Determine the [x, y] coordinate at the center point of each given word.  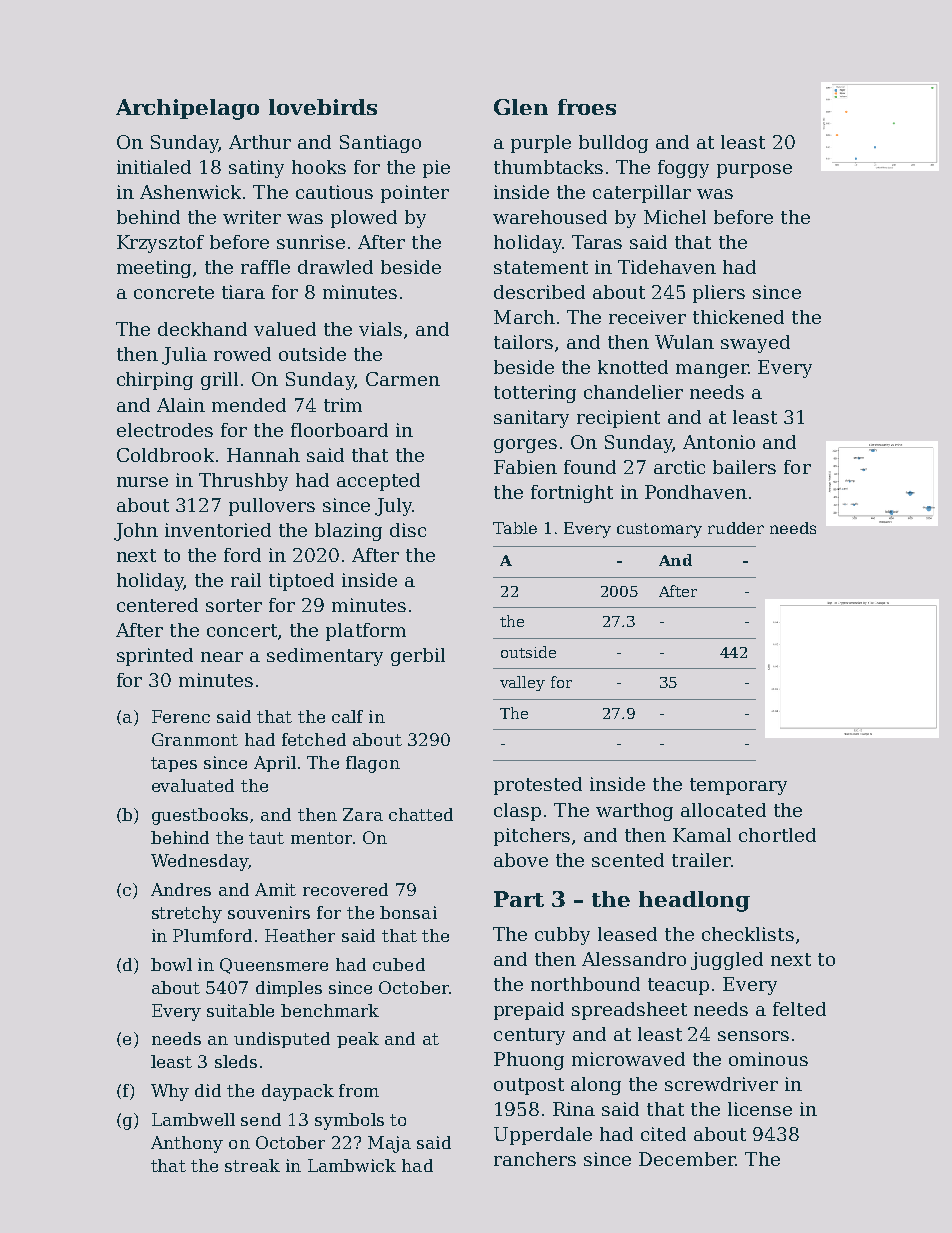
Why [170, 1092]
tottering [535, 394]
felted [799, 1009]
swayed [755, 344]
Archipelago [187, 109]
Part [519, 899]
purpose [754, 171]
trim [343, 405]
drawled [335, 267]
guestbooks [200, 816]
